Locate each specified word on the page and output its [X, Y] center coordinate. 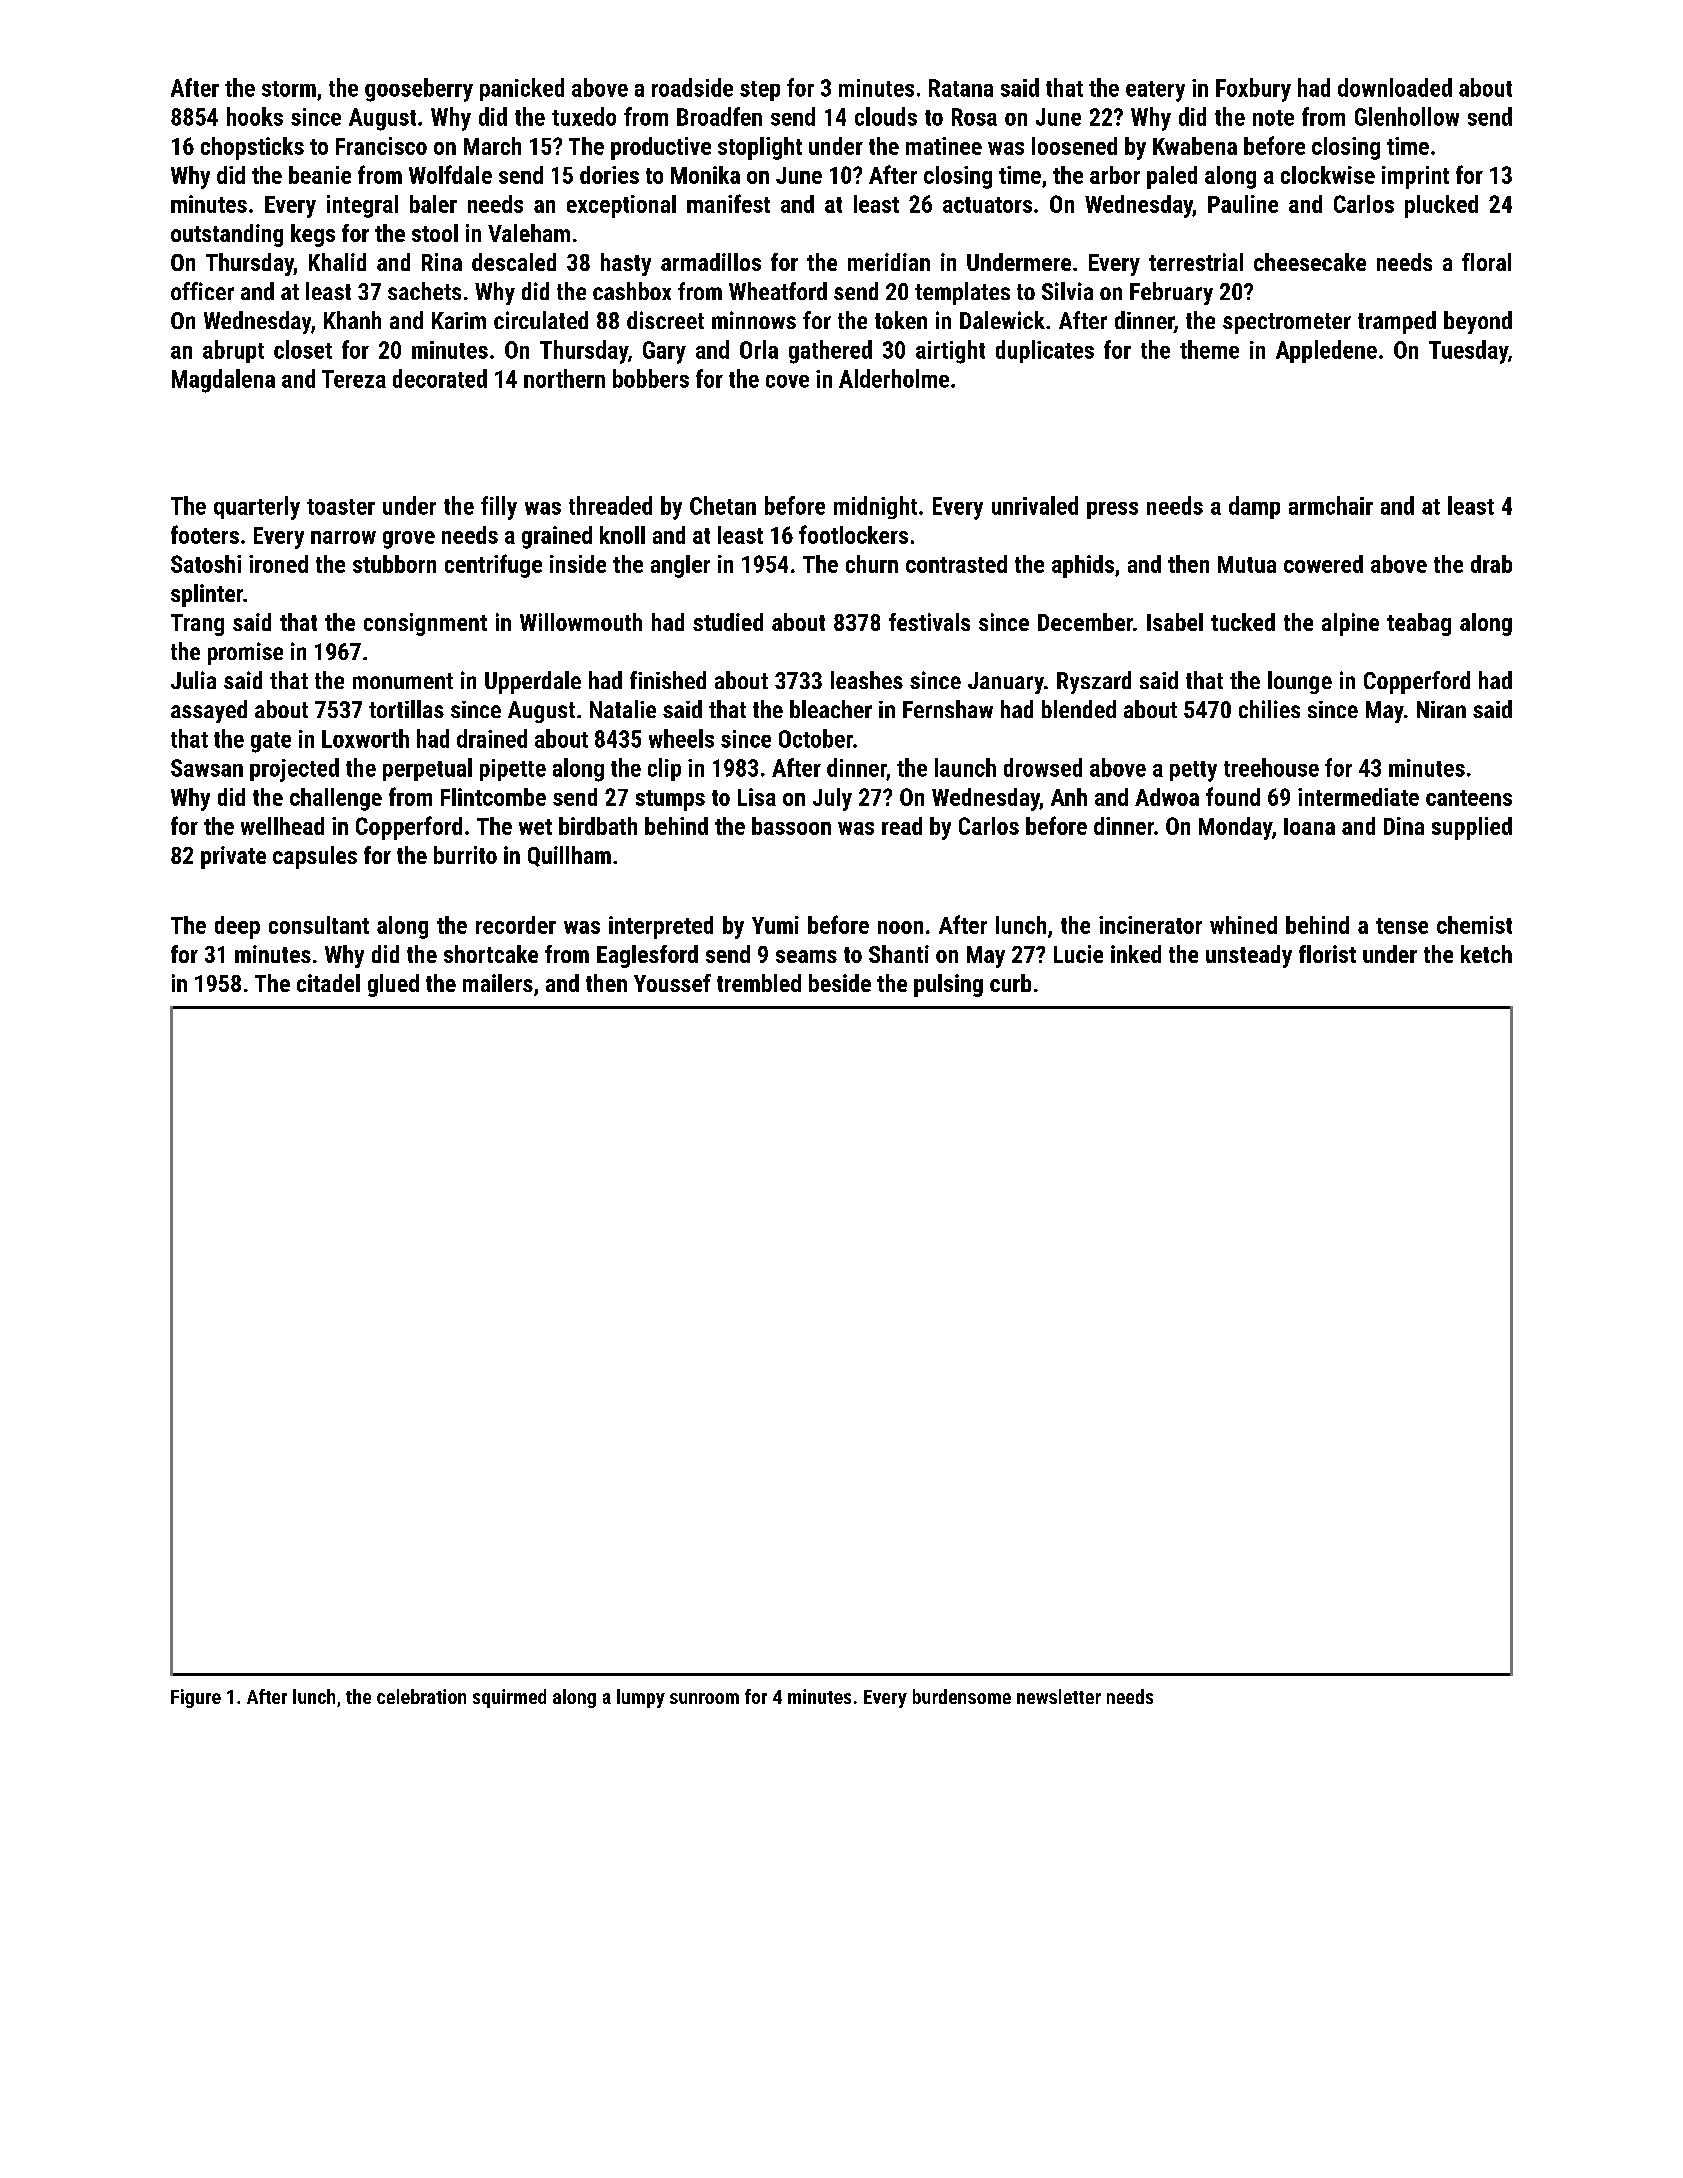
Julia [193, 680]
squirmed [509, 1698]
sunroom [704, 1698]
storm [289, 89]
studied [728, 622]
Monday [1235, 828]
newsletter [1059, 1696]
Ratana [961, 88]
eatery [1155, 91]
